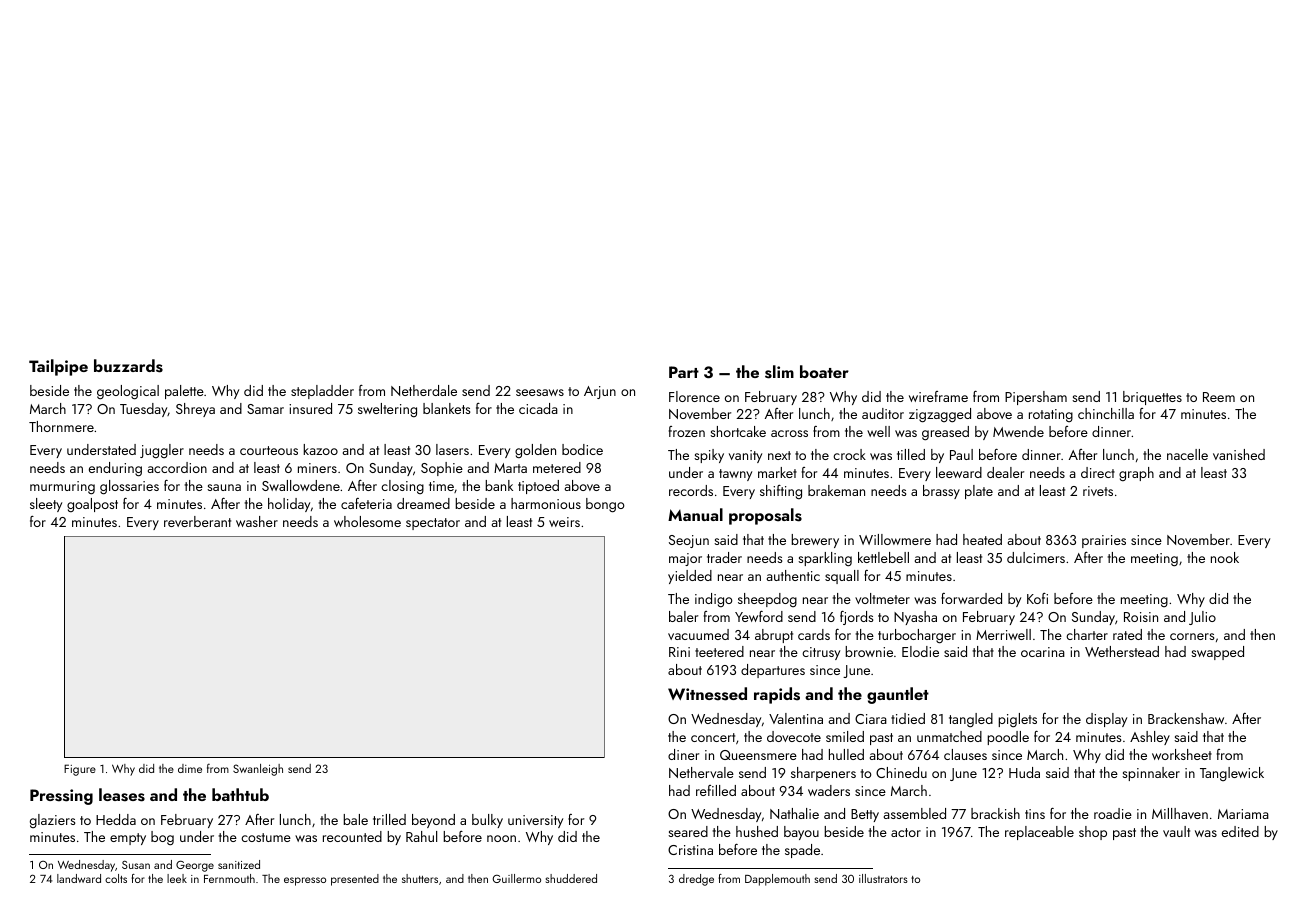 This document has width=1308, height=924. Describe the element at coordinates (1036, 398) in the document. I see `Pipersham` at that location.
